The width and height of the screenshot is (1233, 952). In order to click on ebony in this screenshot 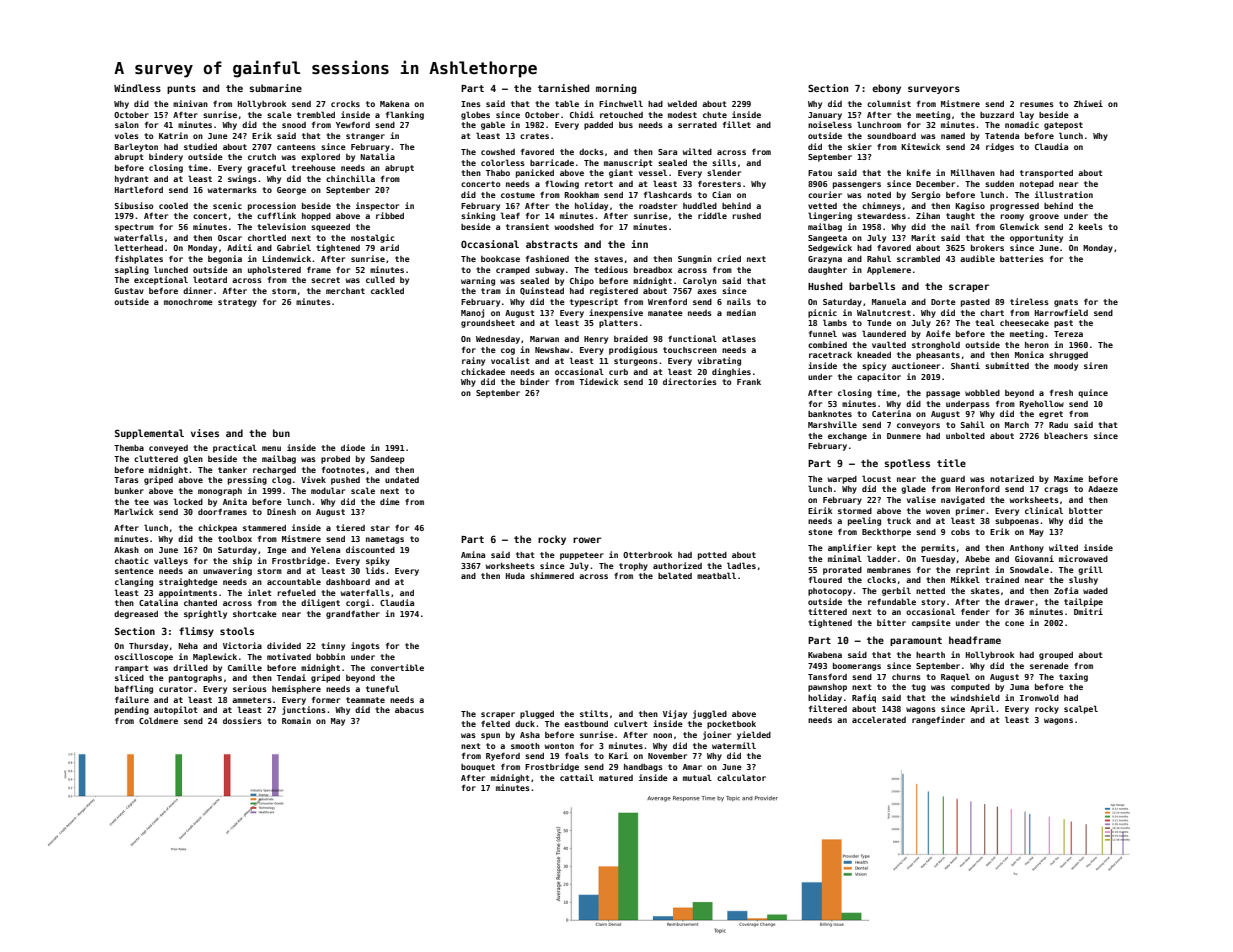, I will do `click(886, 89)`.
